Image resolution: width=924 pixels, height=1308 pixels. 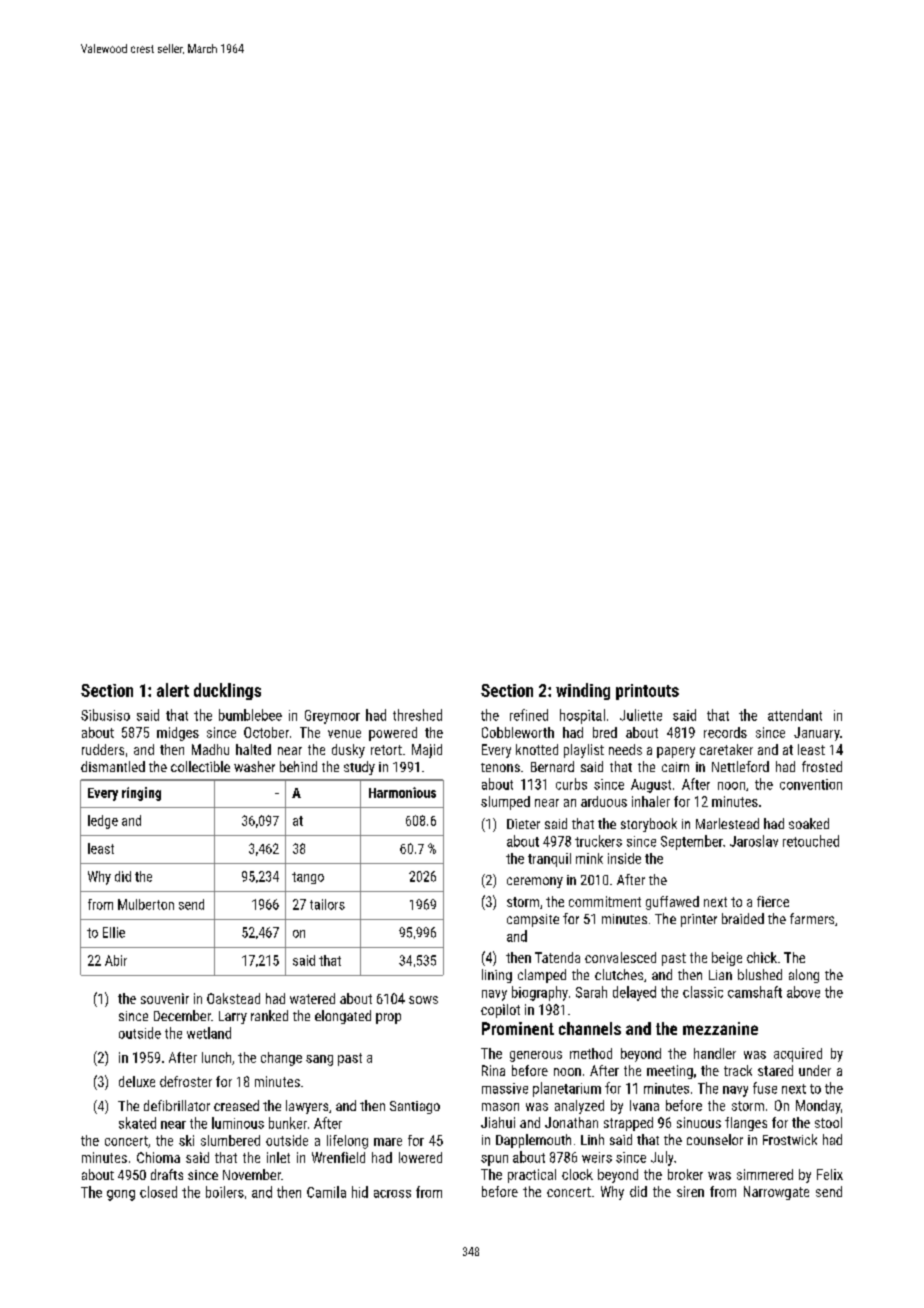 I want to click on across, so click(x=392, y=1194).
